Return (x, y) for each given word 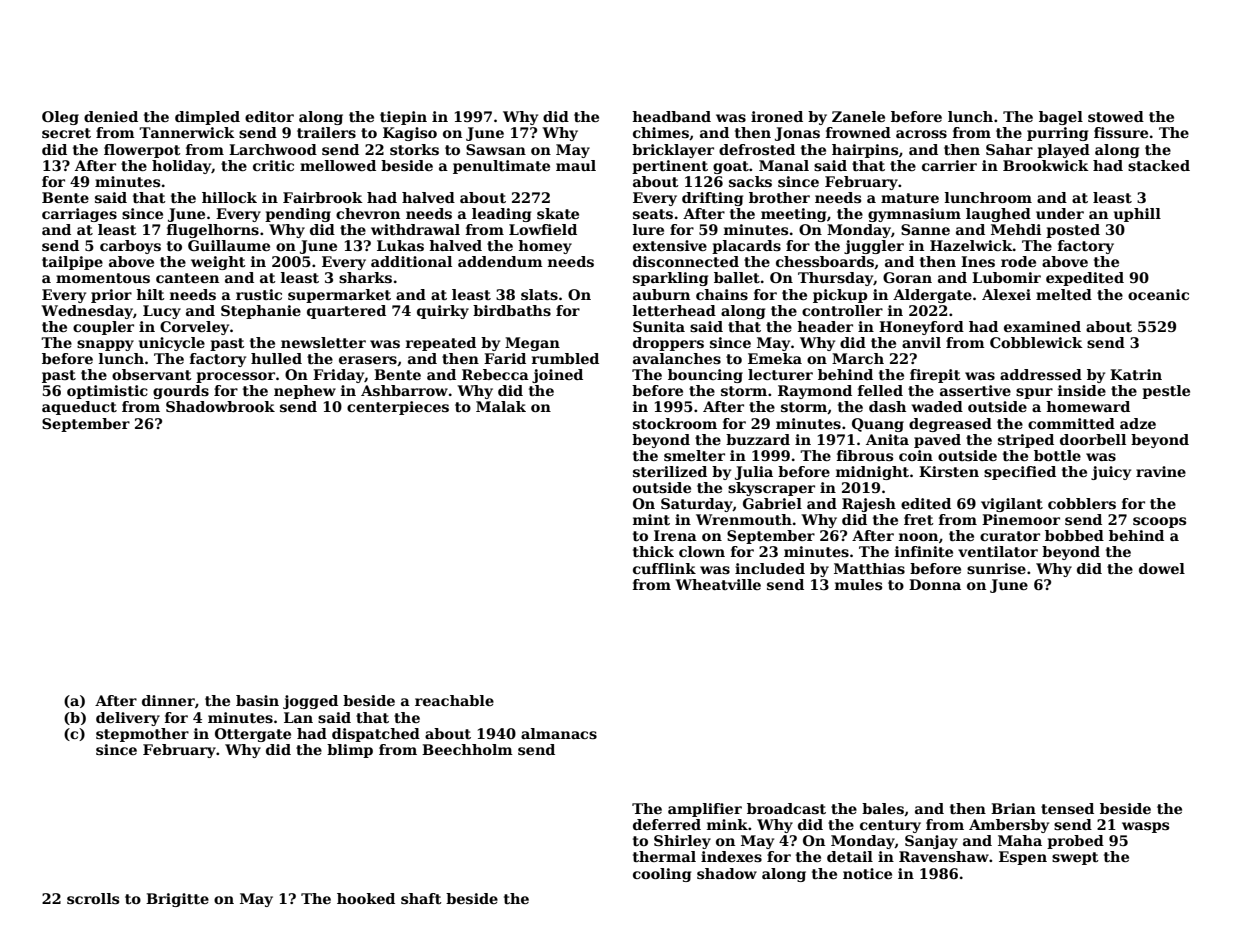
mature (910, 198)
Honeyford (921, 328)
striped (1026, 441)
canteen (187, 278)
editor (269, 116)
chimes (661, 132)
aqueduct (79, 408)
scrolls (93, 898)
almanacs (559, 733)
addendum (500, 261)
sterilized (670, 471)
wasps (1145, 827)
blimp (350, 751)
